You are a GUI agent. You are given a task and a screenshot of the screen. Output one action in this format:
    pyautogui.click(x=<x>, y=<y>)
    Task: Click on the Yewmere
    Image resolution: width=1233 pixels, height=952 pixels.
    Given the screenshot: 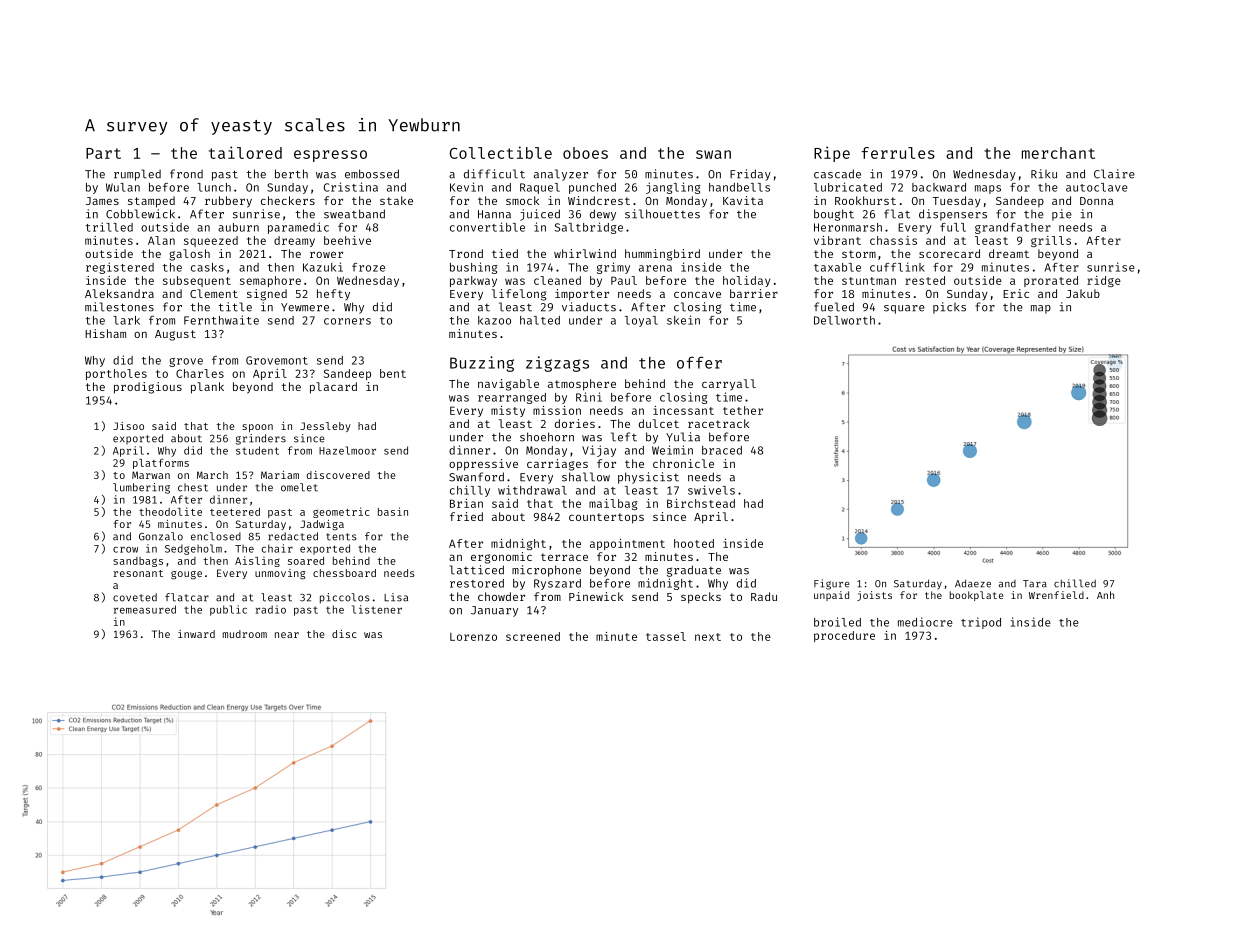 What is the action you would take?
    pyautogui.click(x=305, y=307)
